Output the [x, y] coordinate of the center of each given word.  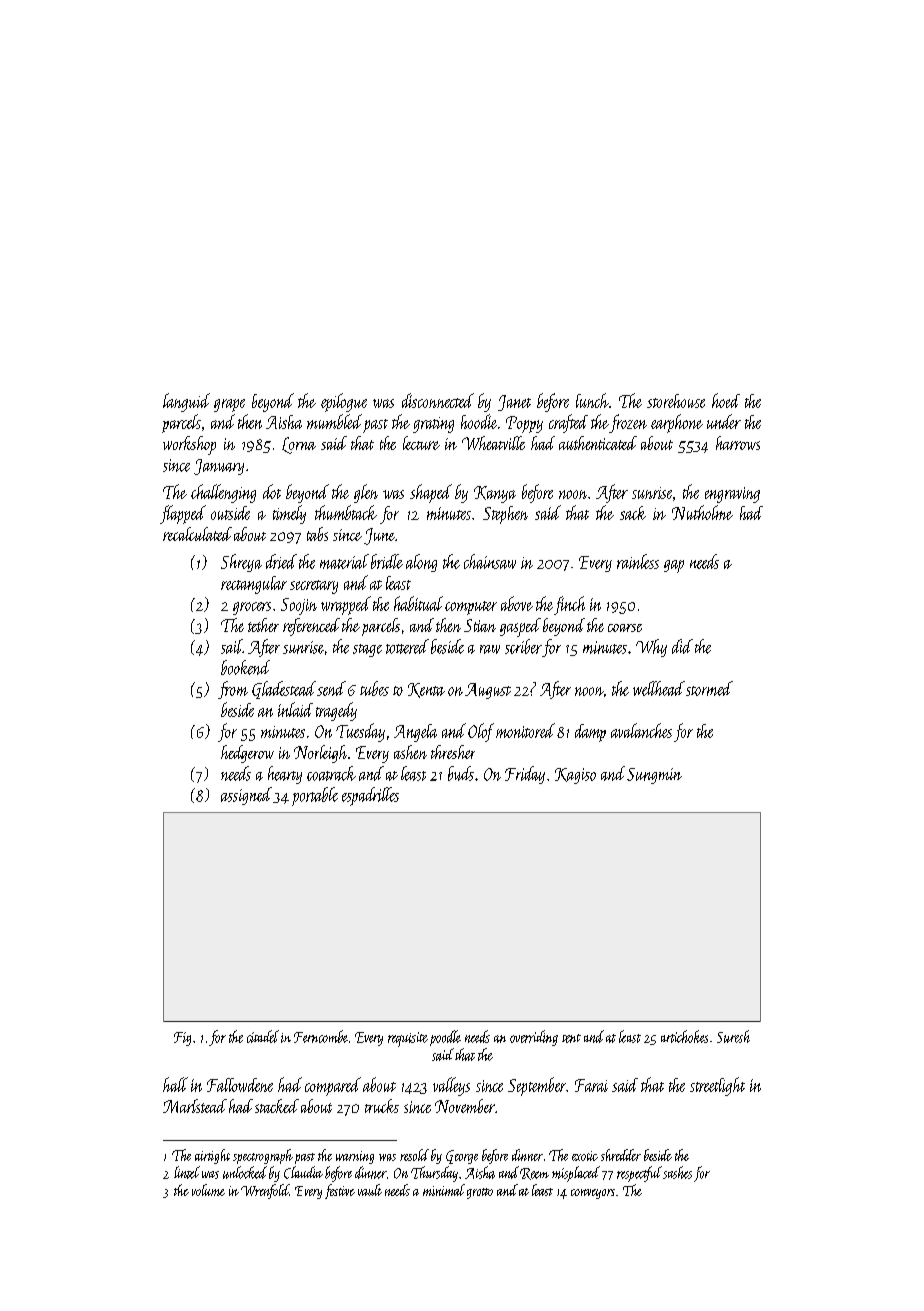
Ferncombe [321, 1036]
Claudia [303, 1172]
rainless [638, 561]
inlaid [295, 709]
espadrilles [370, 796]
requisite [408, 1039]
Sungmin [654, 776]
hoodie [479, 421]
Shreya [241, 563]
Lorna [299, 445]
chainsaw [490, 561]
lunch [592, 400]
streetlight [717, 1086]
